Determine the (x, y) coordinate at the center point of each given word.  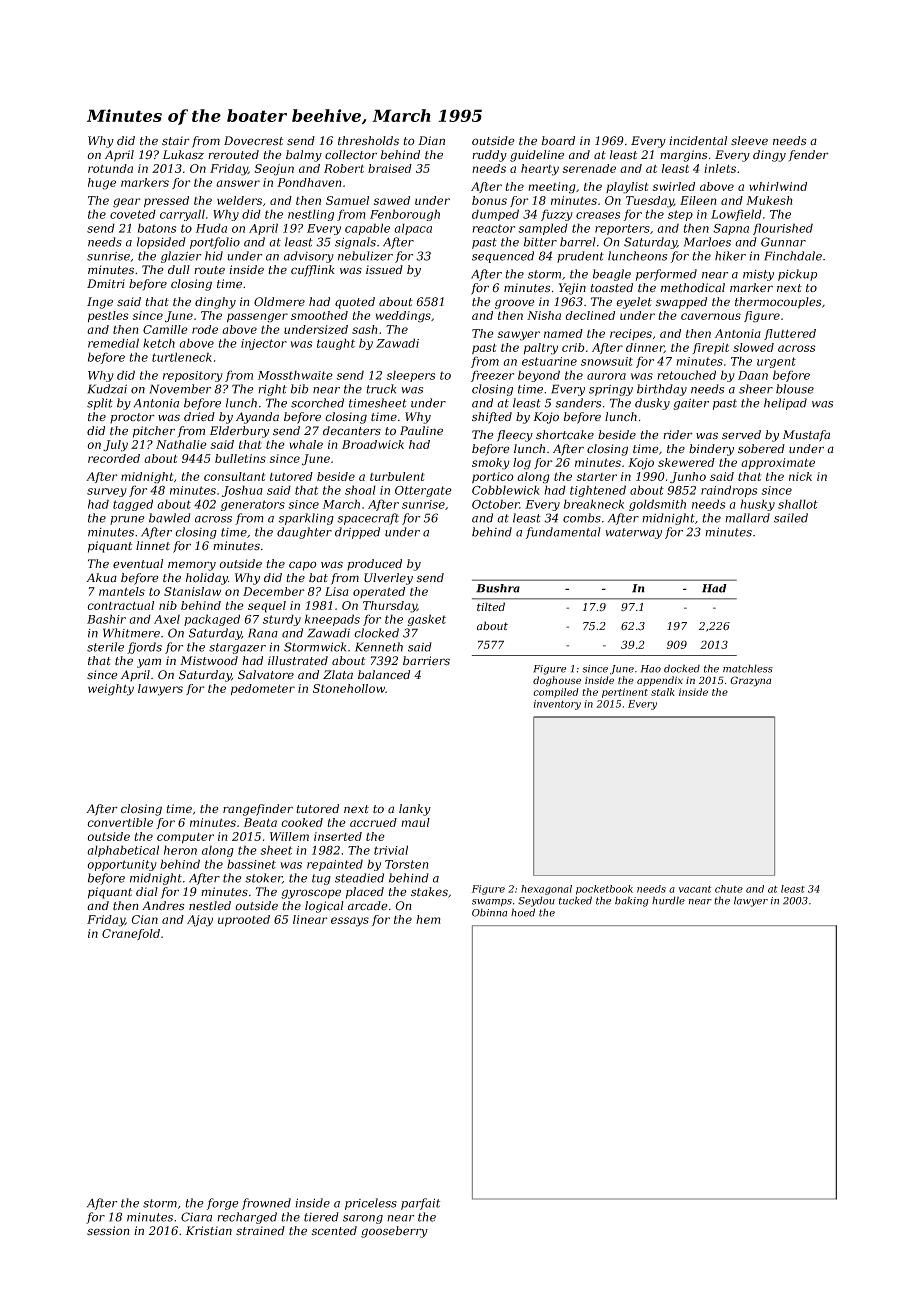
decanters (352, 431)
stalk (663, 692)
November (180, 389)
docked (682, 668)
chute (729, 889)
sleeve (749, 141)
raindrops (729, 491)
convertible (120, 822)
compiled (556, 693)
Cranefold (131, 934)
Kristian (209, 1231)
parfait (420, 1204)
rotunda (110, 168)
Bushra (498, 588)
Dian (431, 140)
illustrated (298, 661)
